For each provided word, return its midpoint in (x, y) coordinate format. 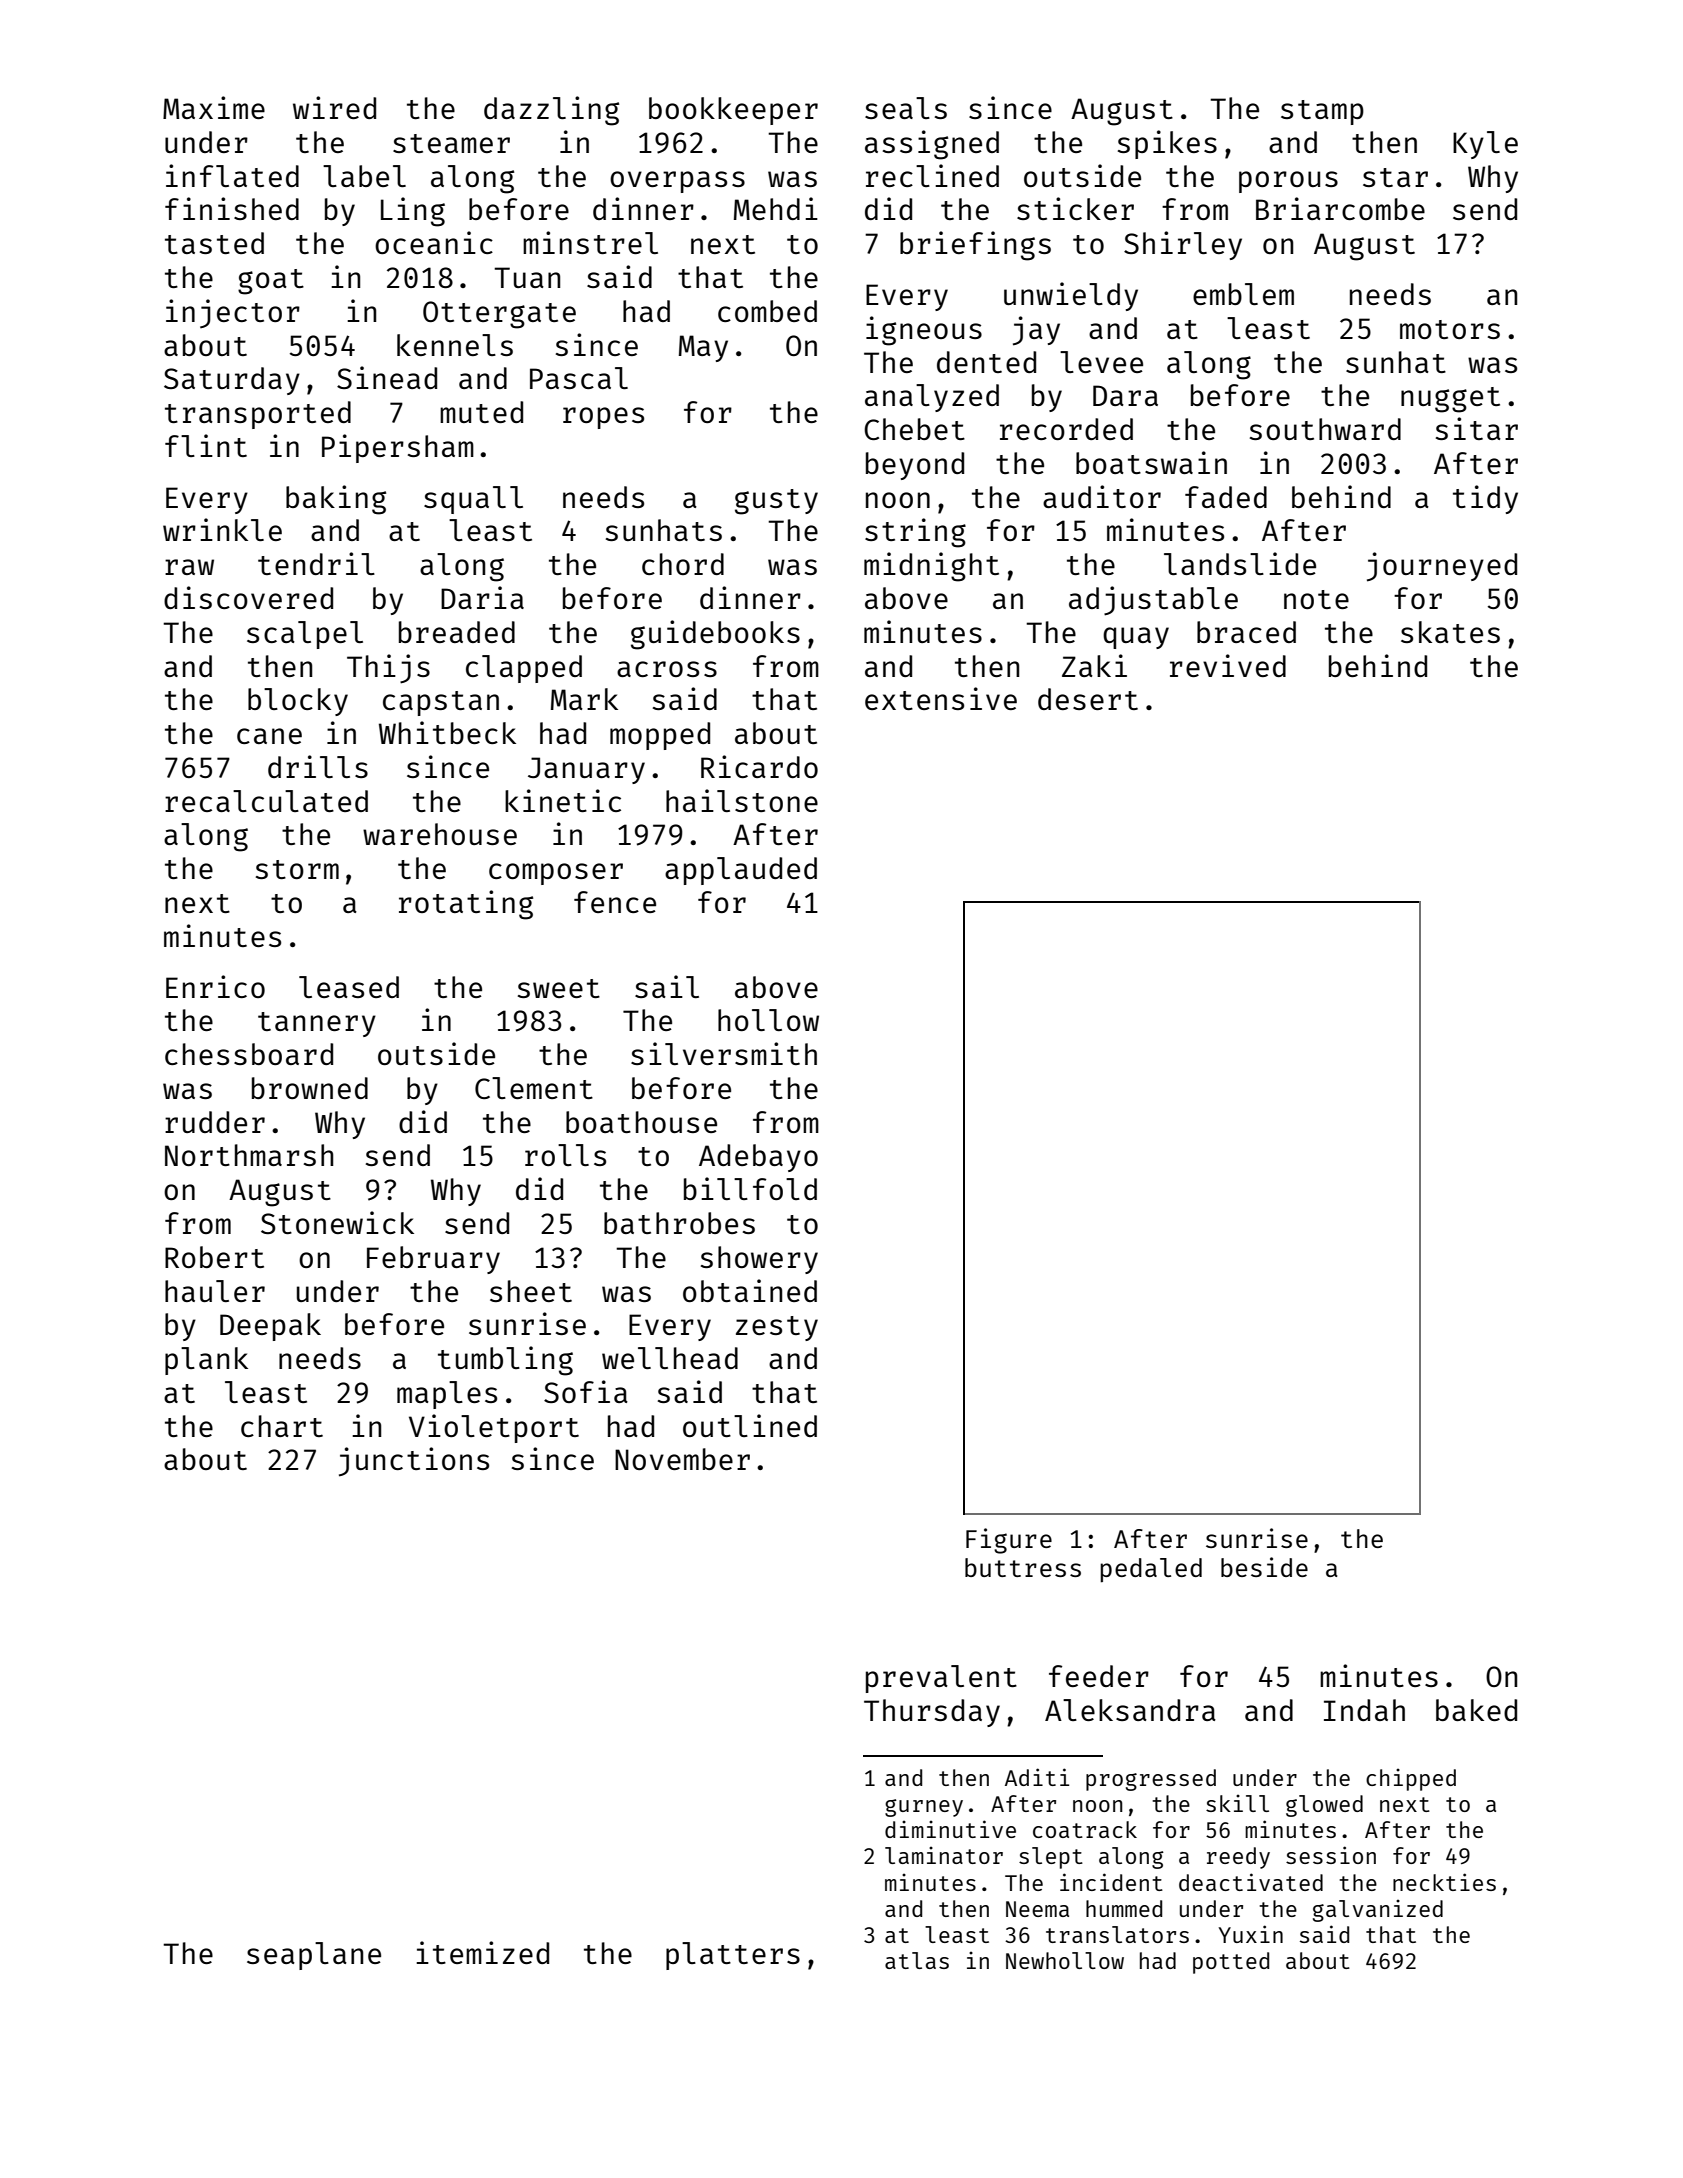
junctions (414, 1462)
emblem (1243, 294)
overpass (677, 182)
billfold (750, 1188)
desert (1088, 699)
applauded (741, 871)
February (433, 1260)
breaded (457, 632)
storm (297, 869)
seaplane (314, 1956)
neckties (1444, 1882)
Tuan (527, 277)
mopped (660, 736)
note (1316, 599)
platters (733, 1956)
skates (1450, 632)
